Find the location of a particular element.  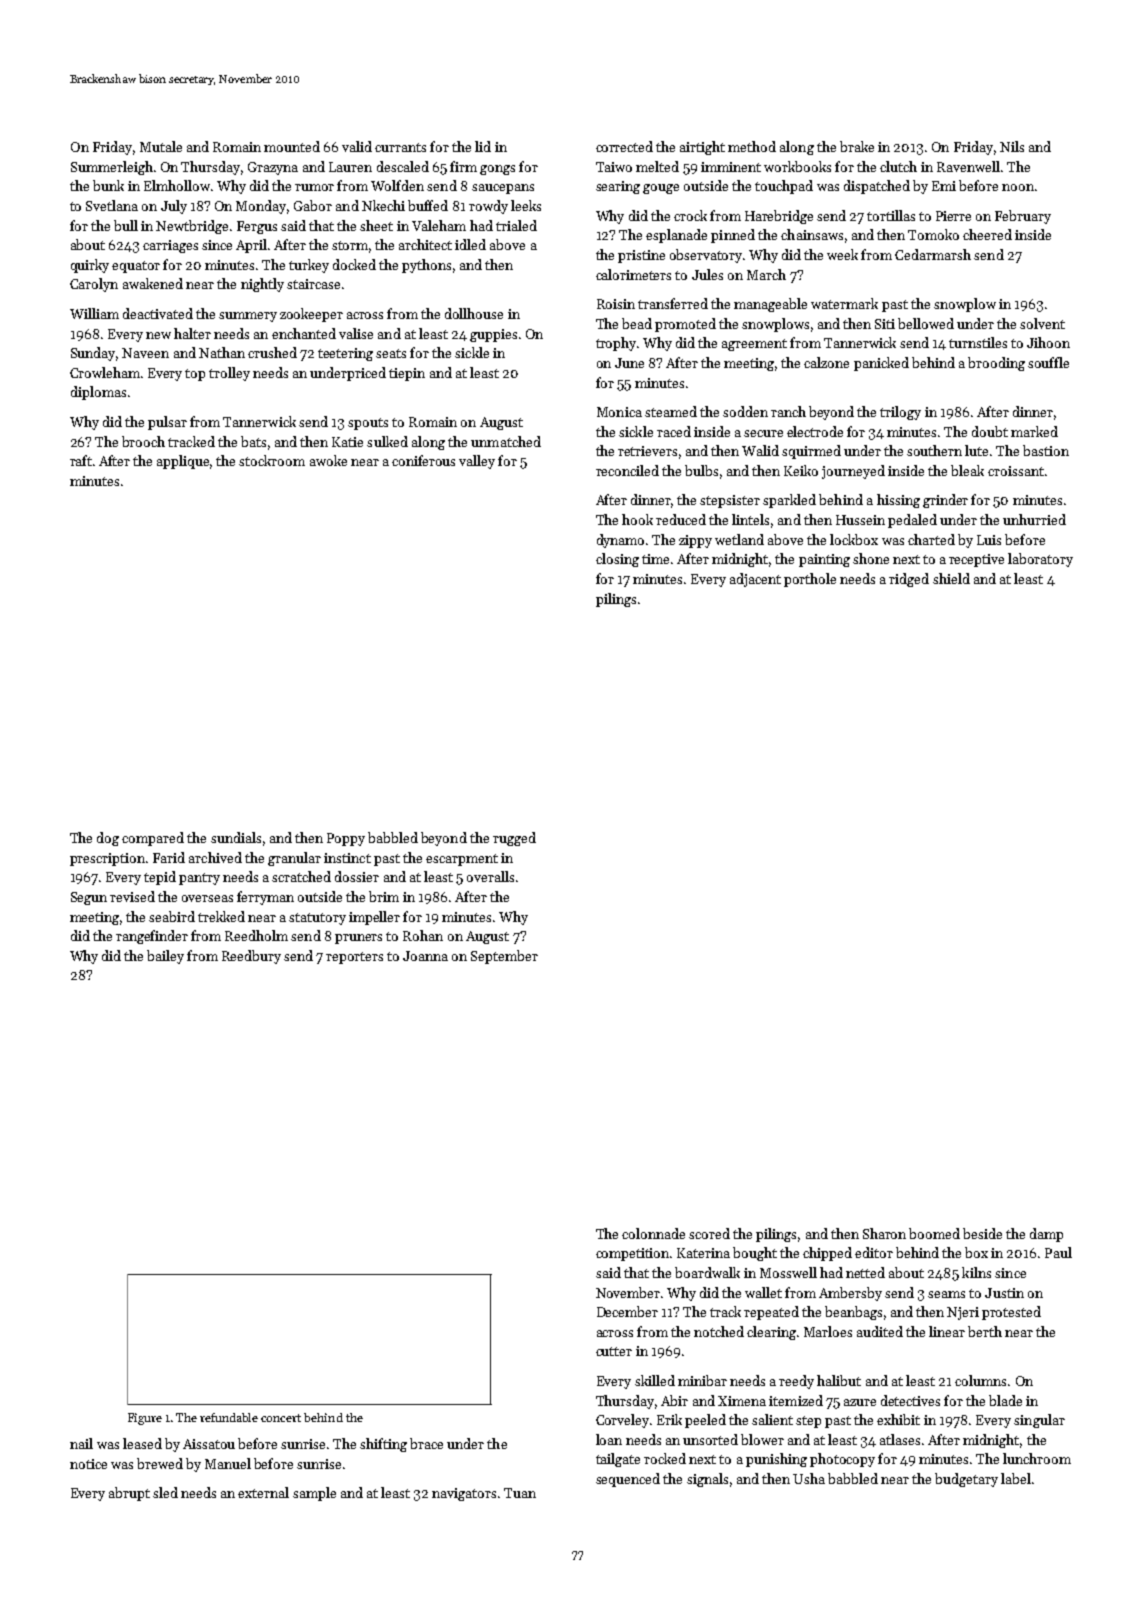

Figure is located at coordinates (145, 1419).
